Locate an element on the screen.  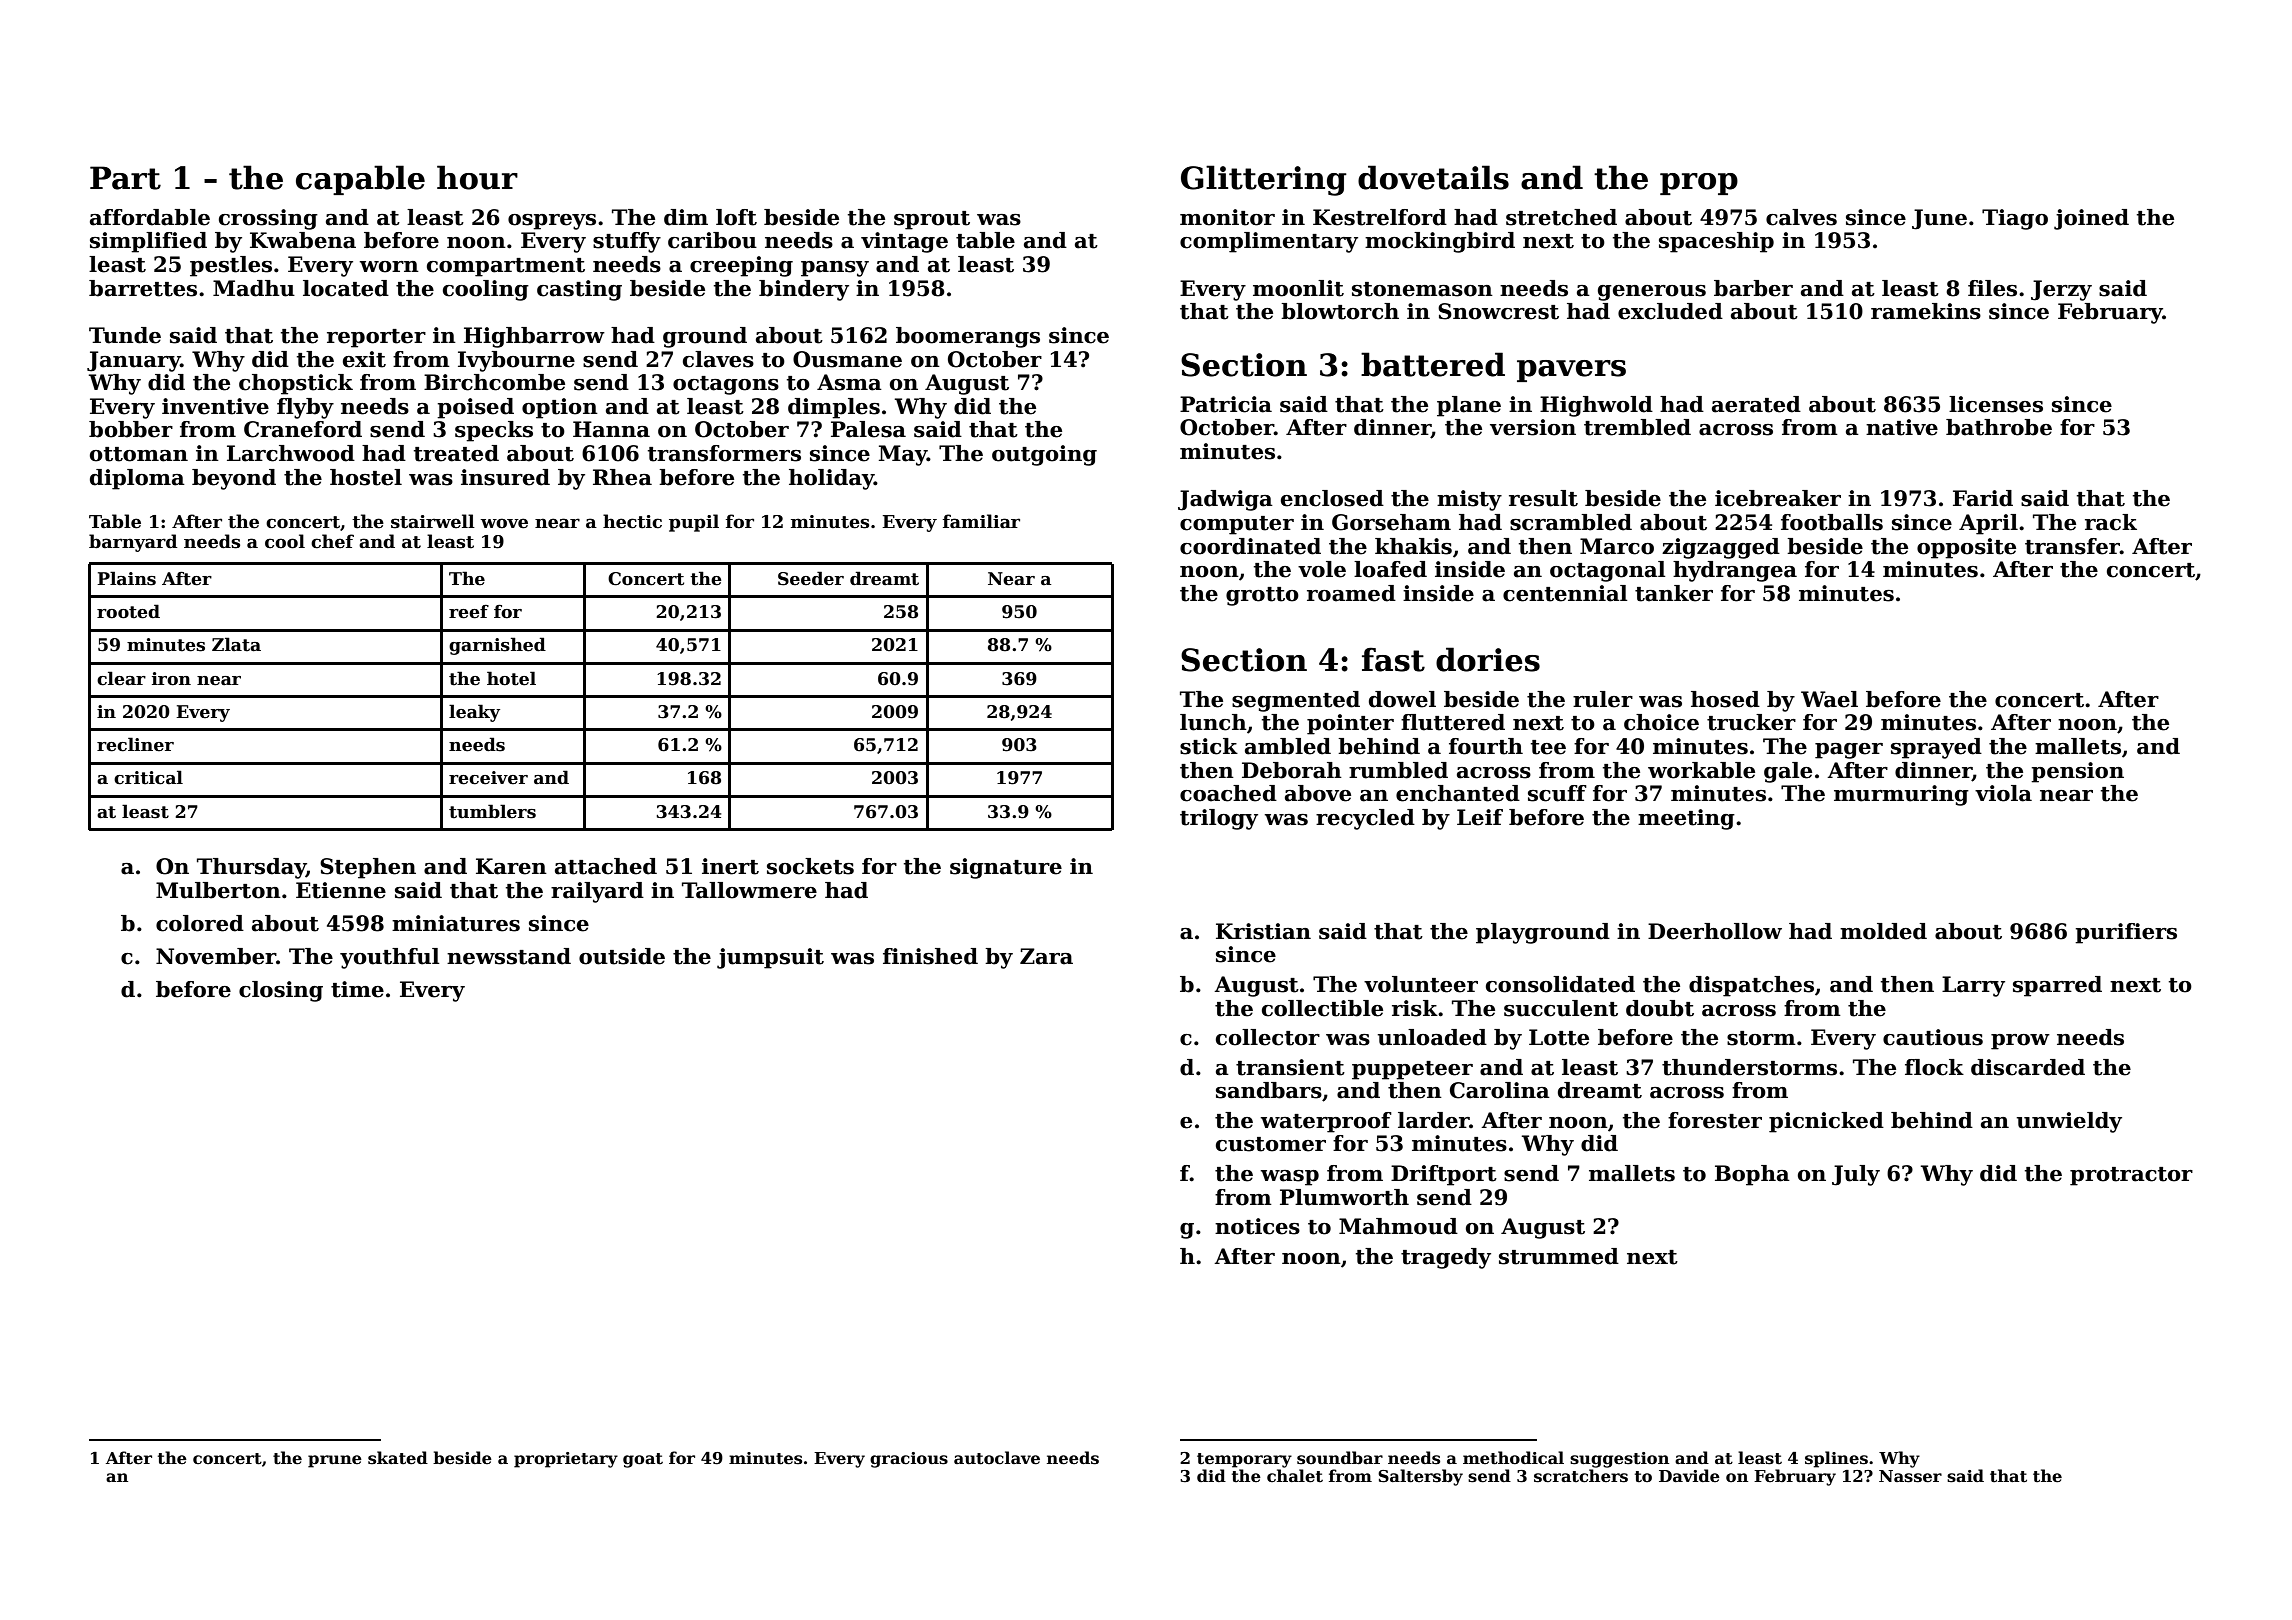
receiver is located at coordinates (488, 778).
